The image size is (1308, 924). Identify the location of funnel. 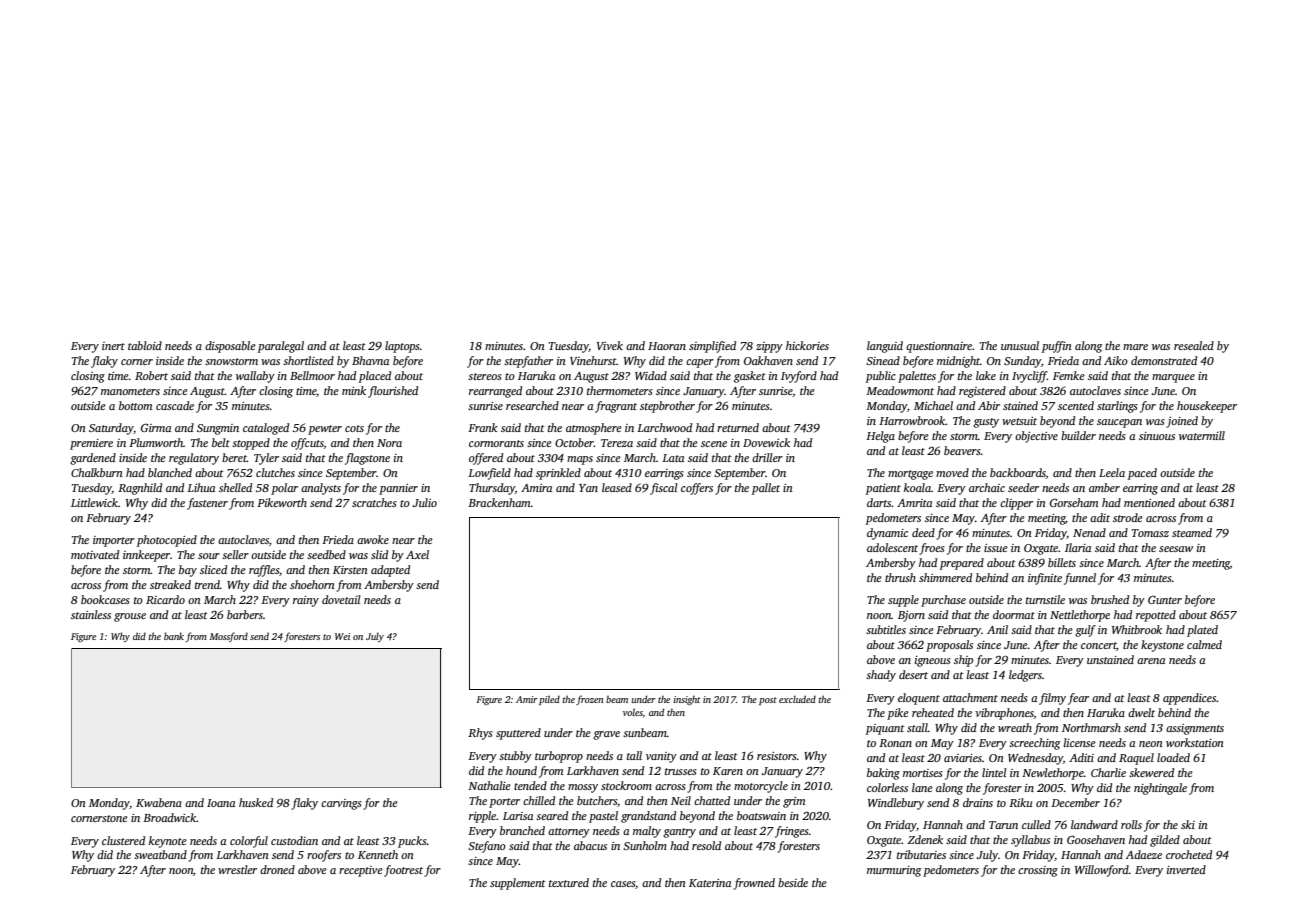
(1080, 579).
